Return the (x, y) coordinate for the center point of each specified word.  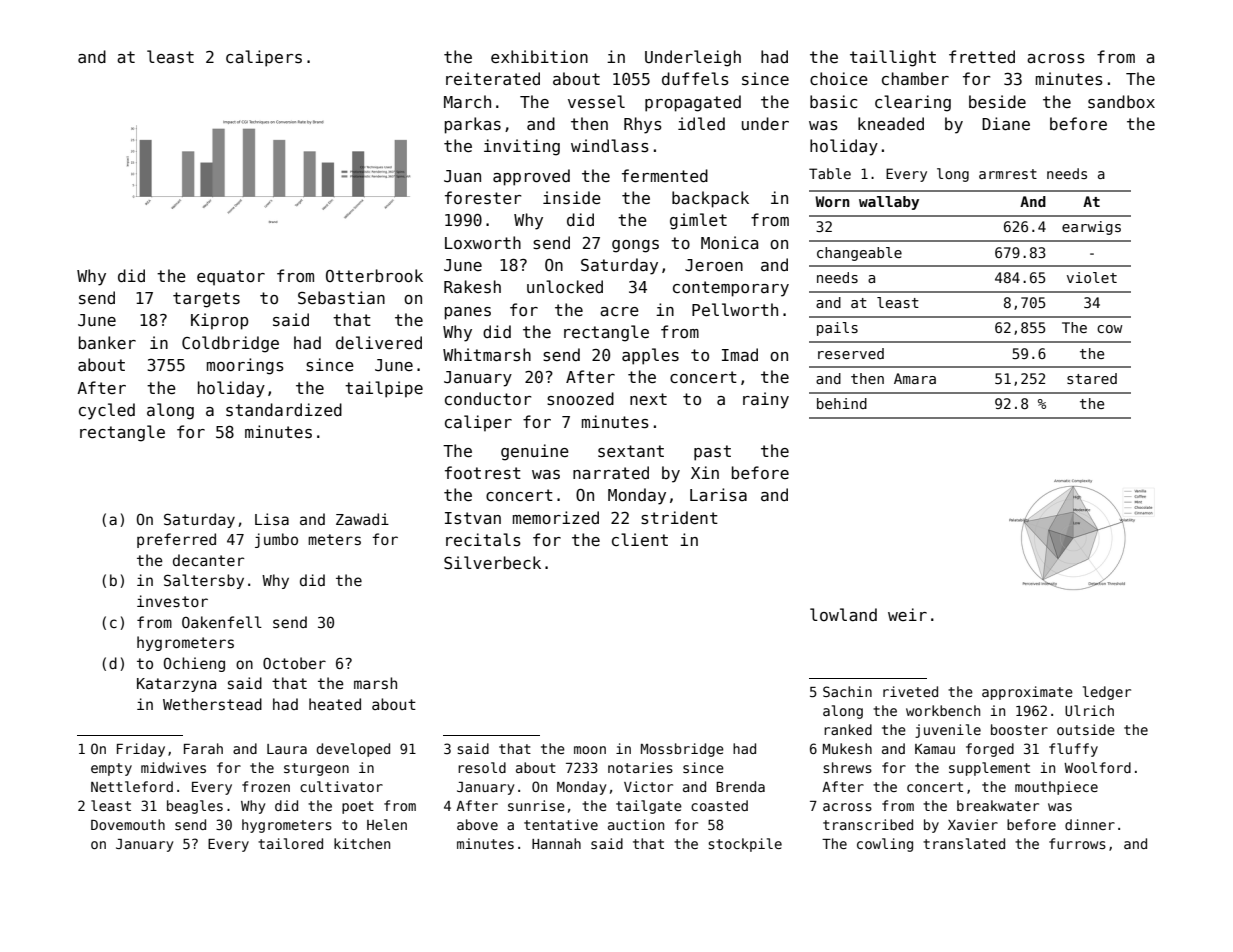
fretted (982, 56)
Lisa (272, 519)
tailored (290, 843)
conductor (488, 398)
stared (1092, 378)
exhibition (539, 56)
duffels (695, 79)
